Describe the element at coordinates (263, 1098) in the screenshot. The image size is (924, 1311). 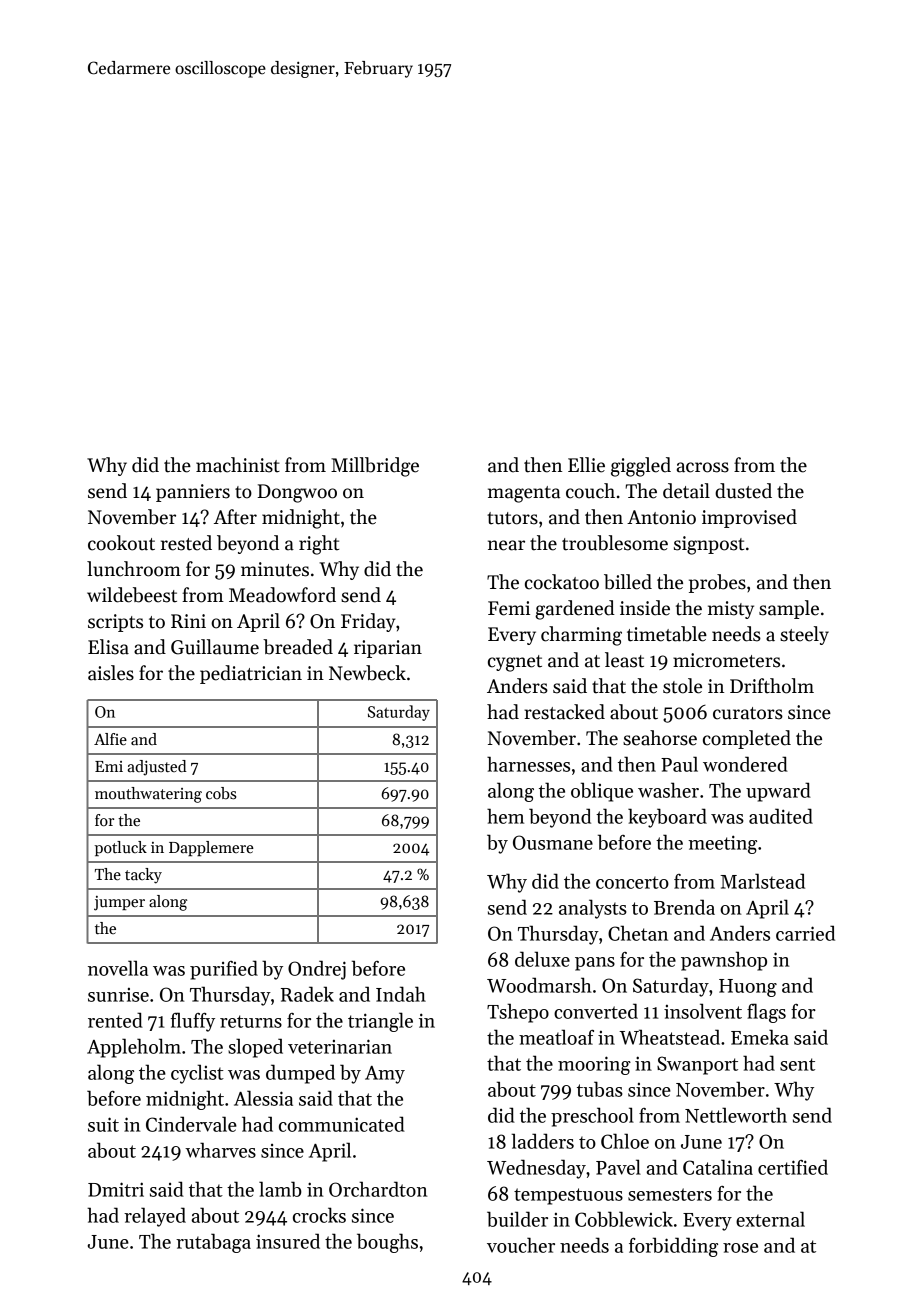
I see `Alessia` at that location.
